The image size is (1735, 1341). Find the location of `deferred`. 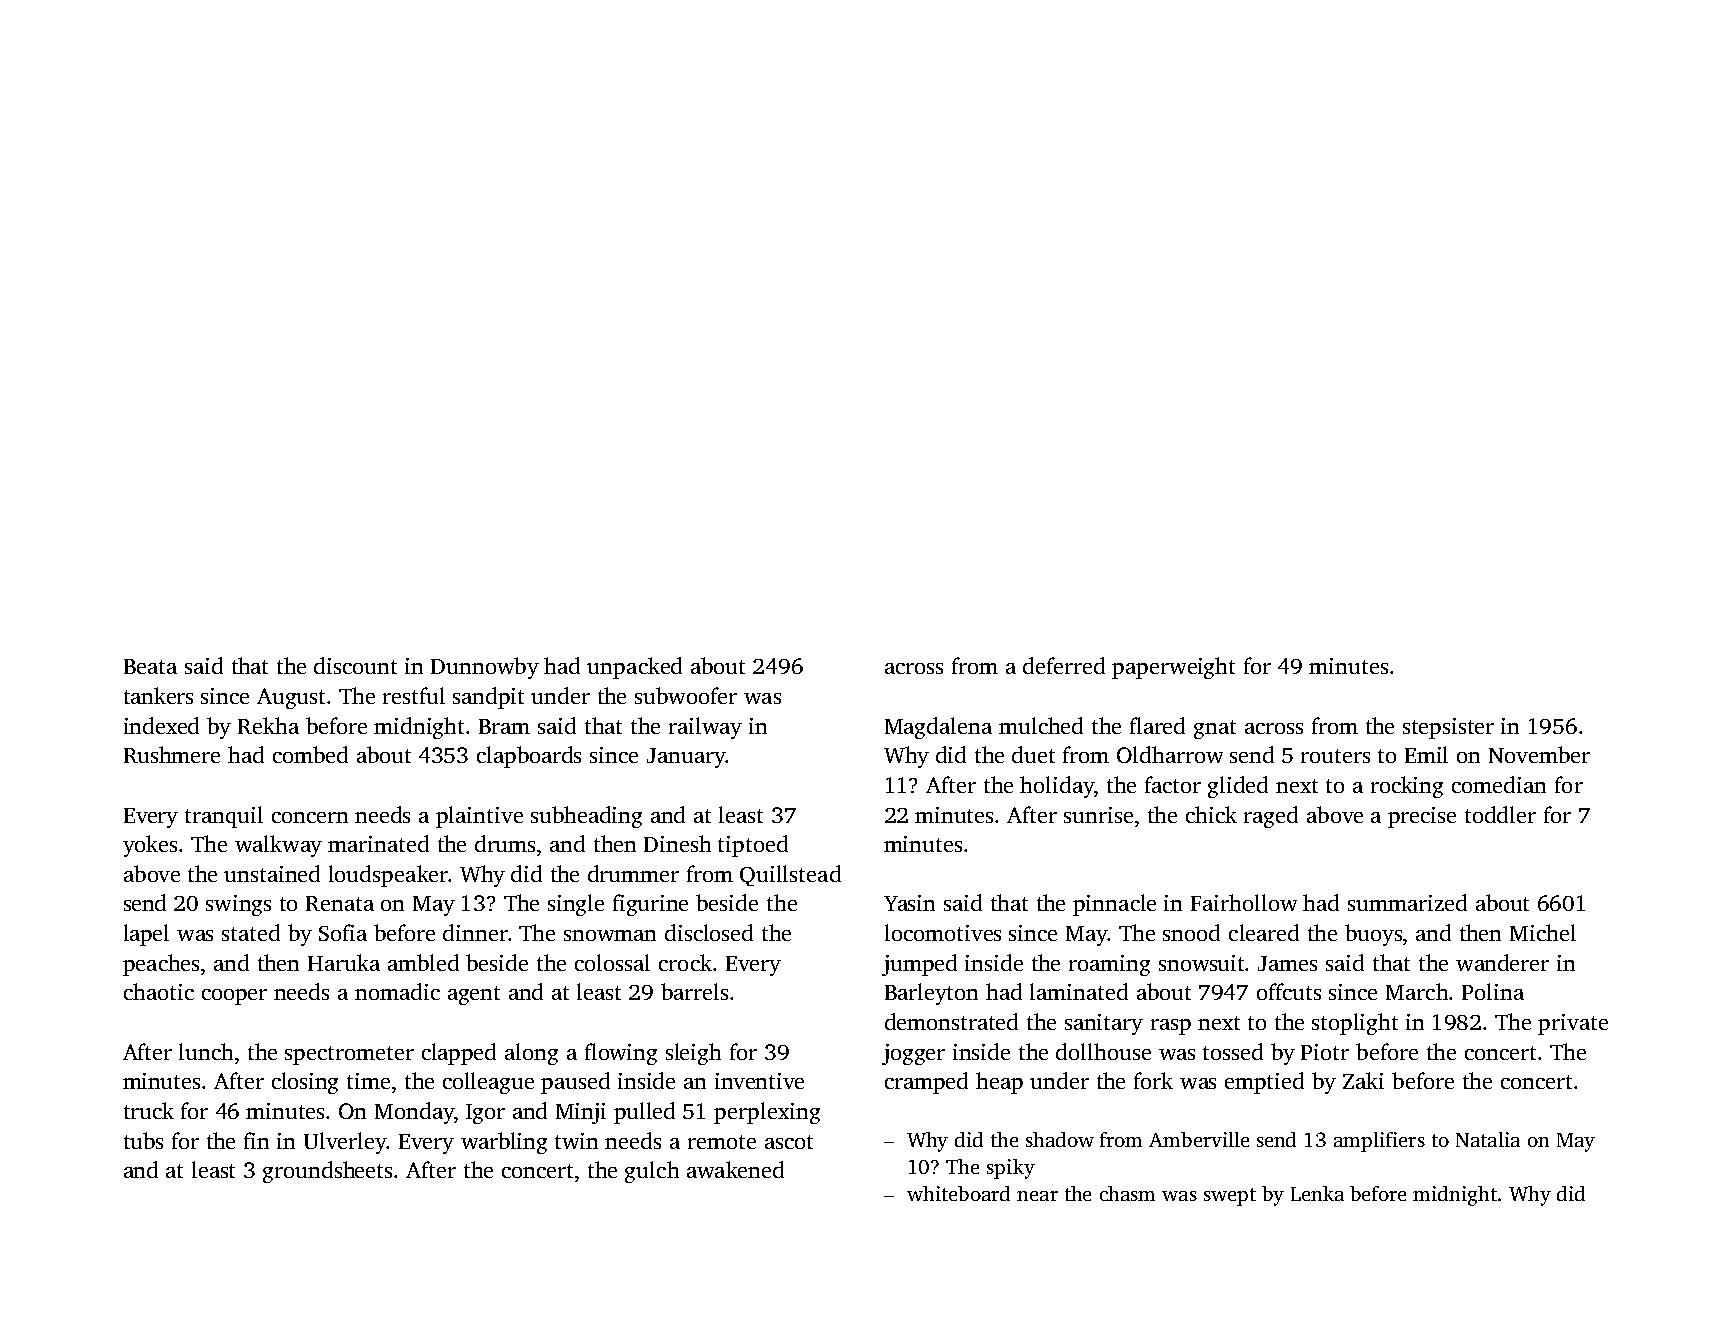

deferred is located at coordinates (1064, 665).
